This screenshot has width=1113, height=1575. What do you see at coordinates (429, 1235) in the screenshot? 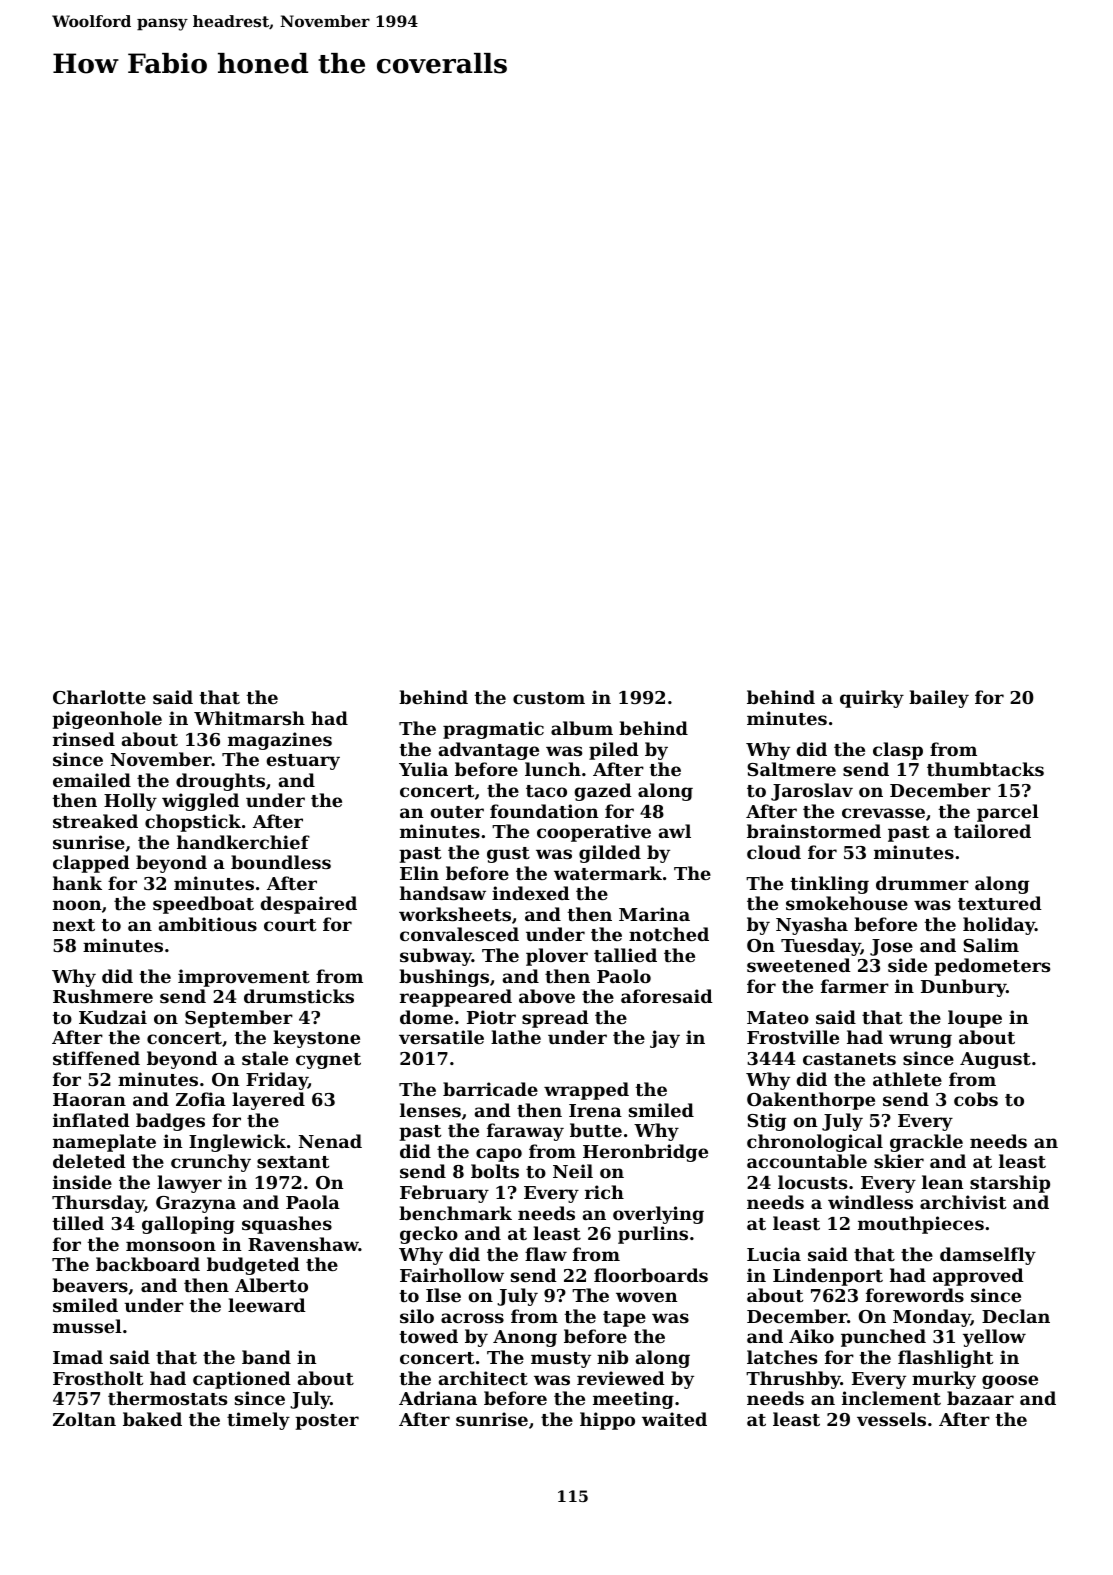
I see `gecko` at bounding box center [429, 1235].
